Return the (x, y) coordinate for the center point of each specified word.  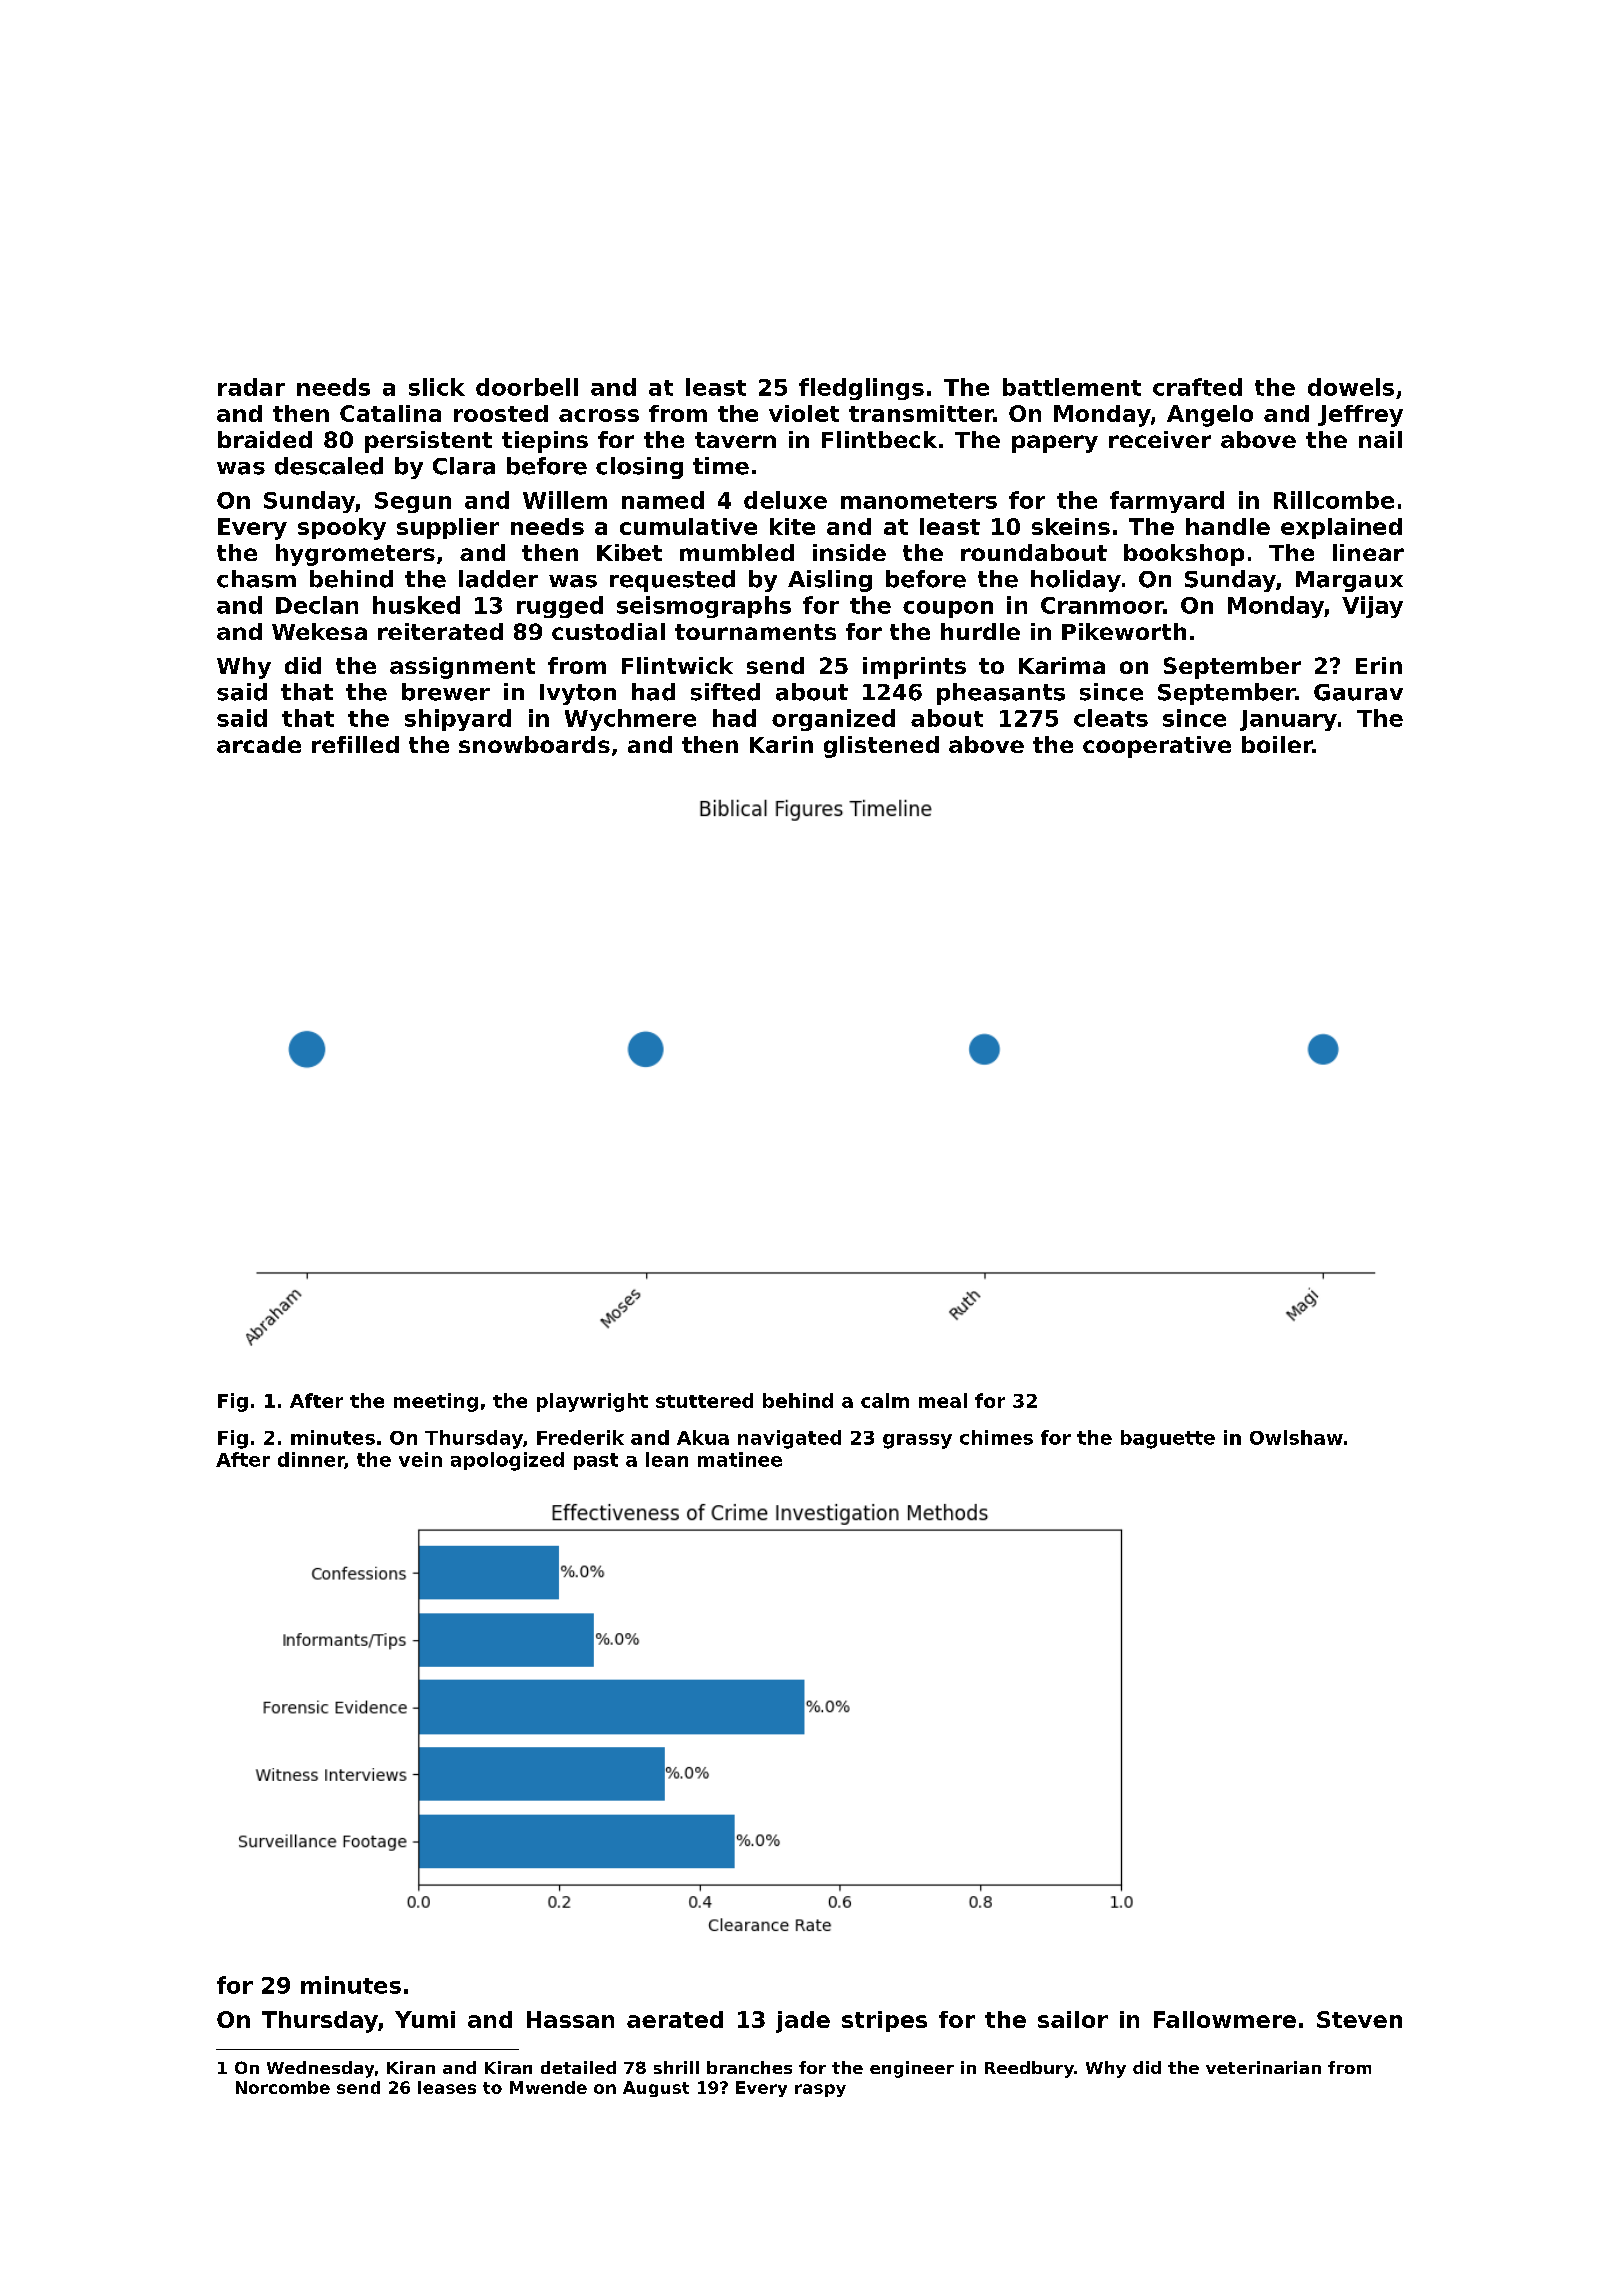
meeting (436, 1402)
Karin (781, 744)
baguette (1168, 1439)
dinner (311, 1460)
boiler (1277, 744)
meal (943, 1400)
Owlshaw (1296, 1437)
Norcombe (283, 2087)
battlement (1072, 387)
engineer (912, 2069)
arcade (259, 744)
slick (437, 387)
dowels (1351, 387)
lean (667, 1459)
